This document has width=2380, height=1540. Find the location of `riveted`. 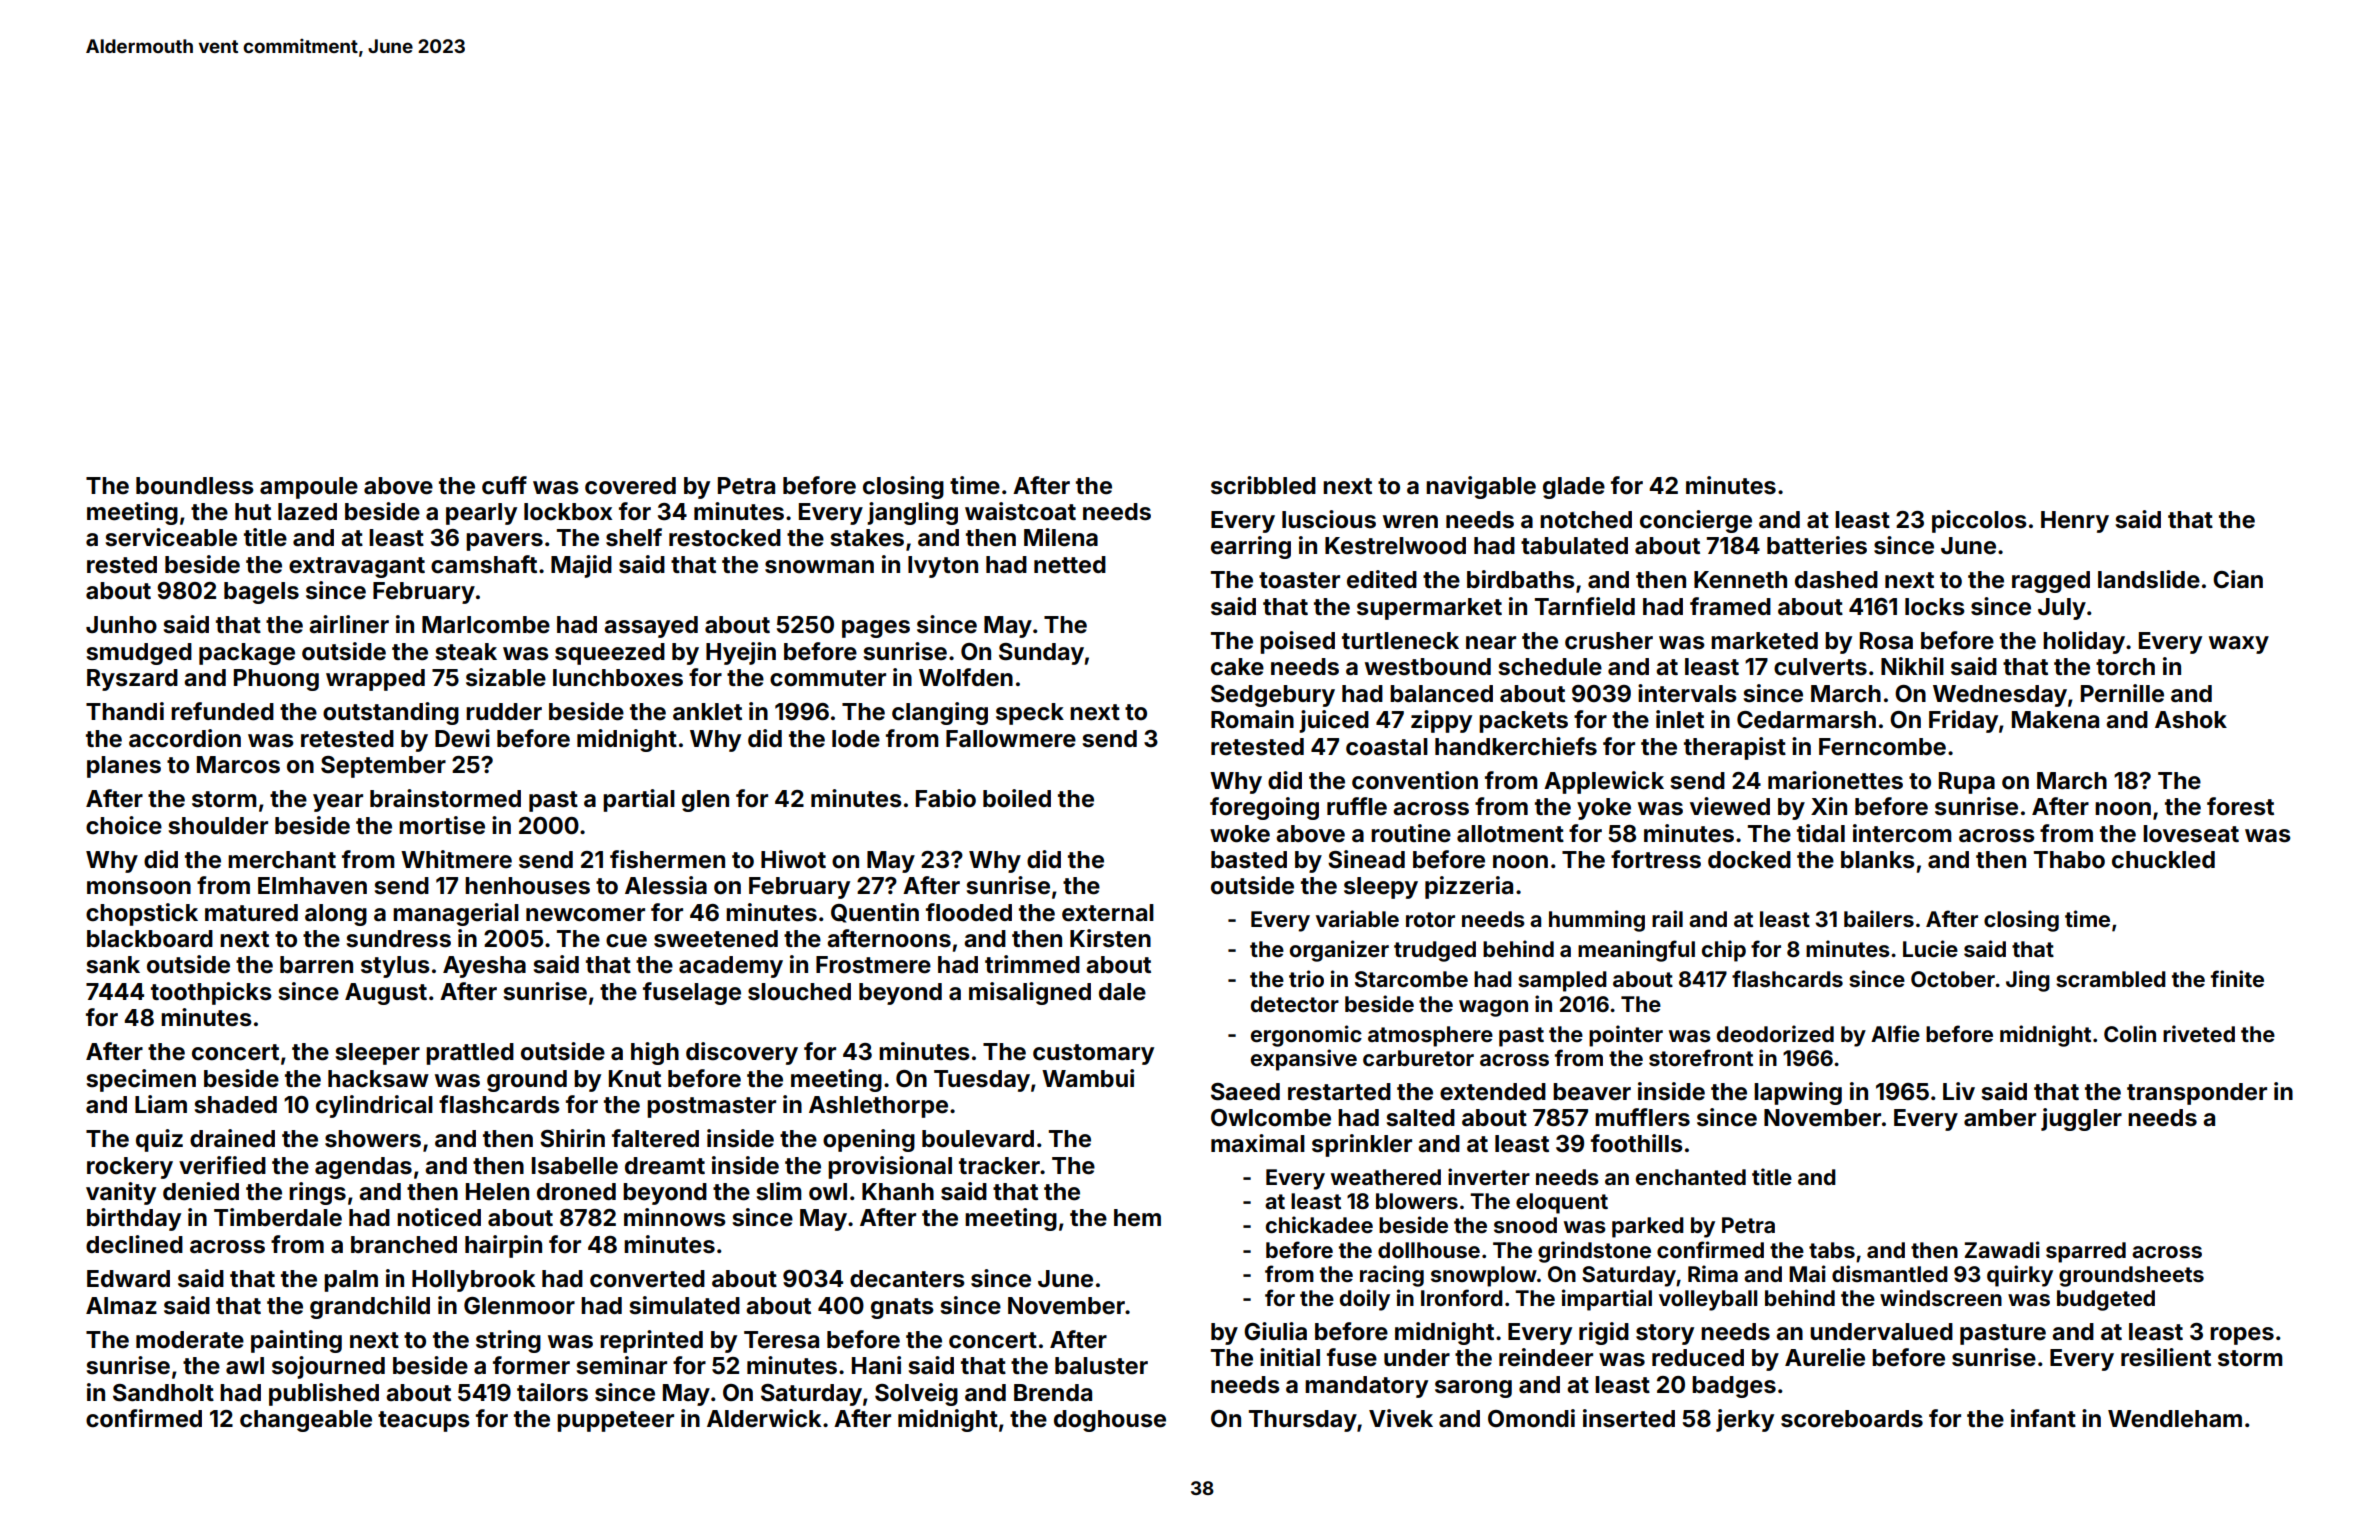

riveted is located at coordinates (2199, 1033).
